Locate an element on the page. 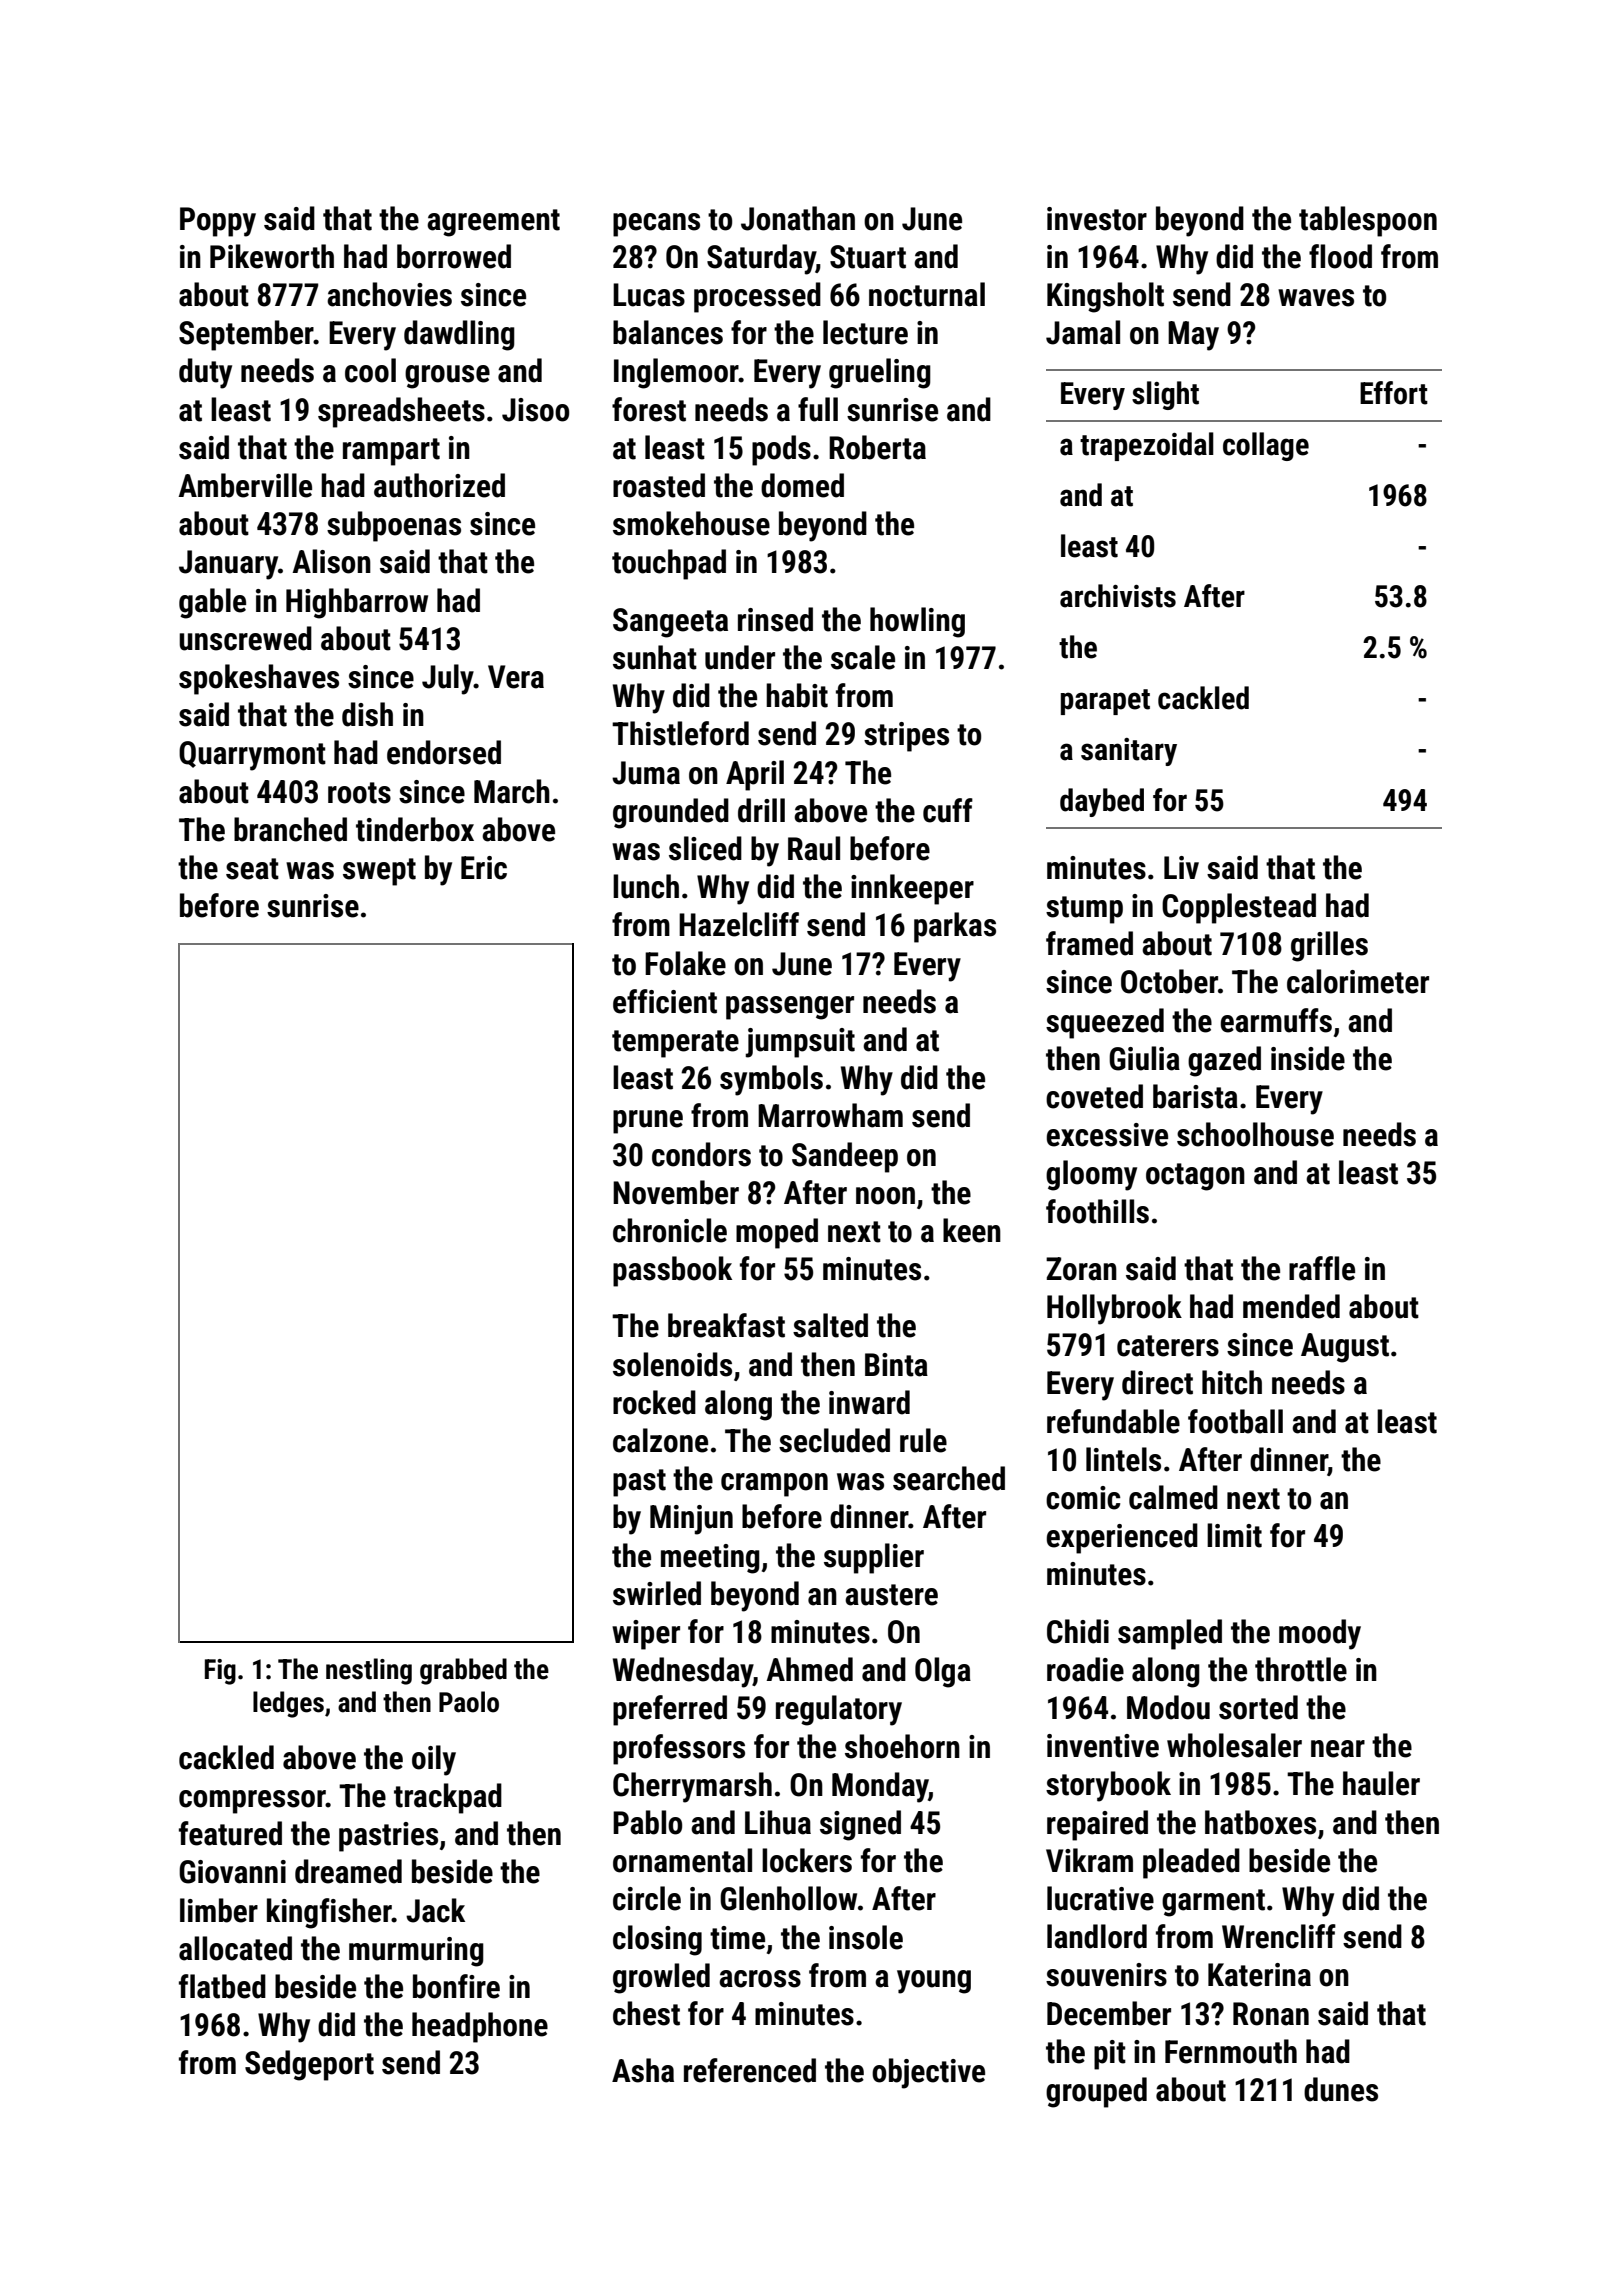 The width and height of the page is (1620, 2292). dish is located at coordinates (367, 714).
